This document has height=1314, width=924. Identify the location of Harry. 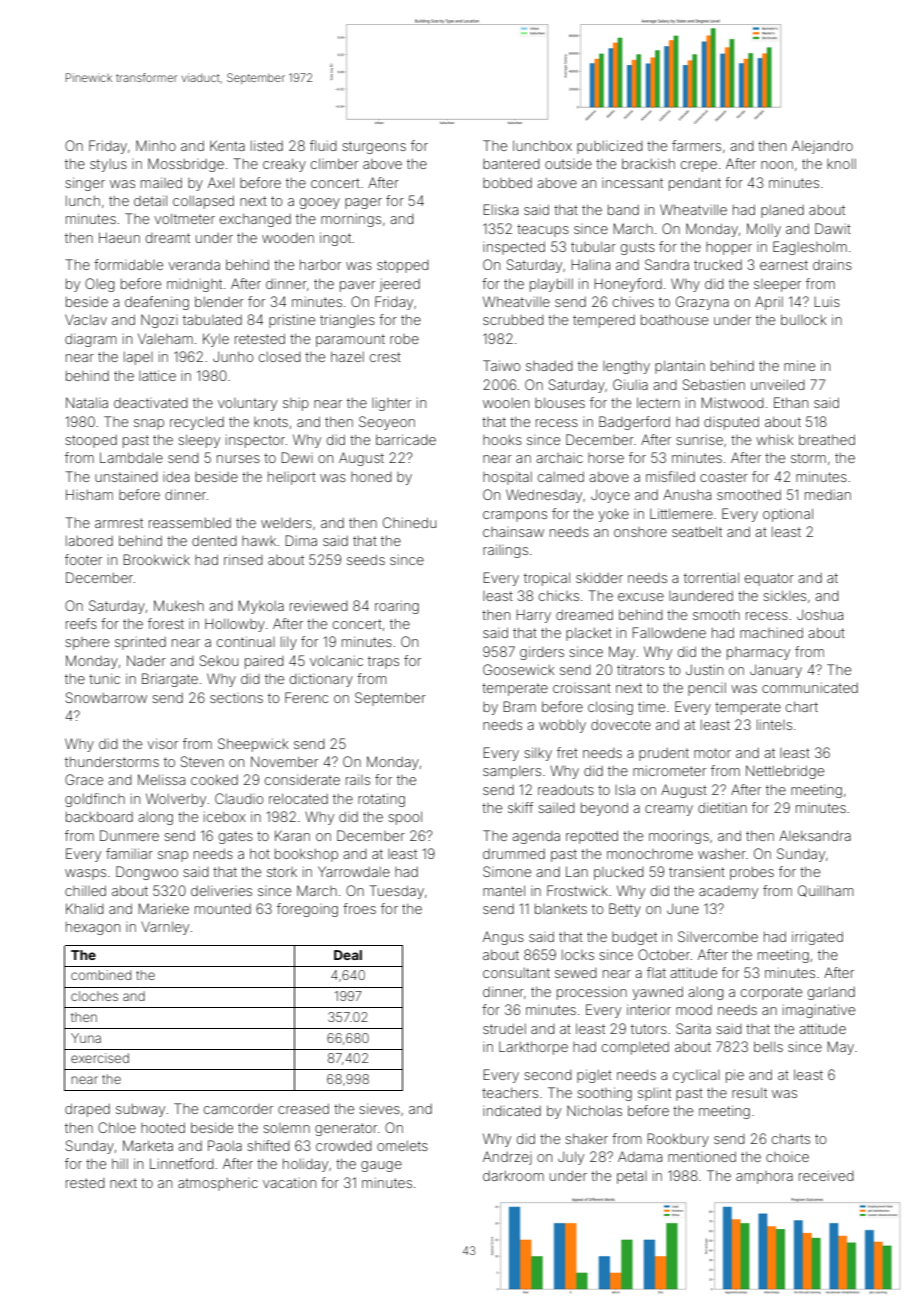
(533, 616).
